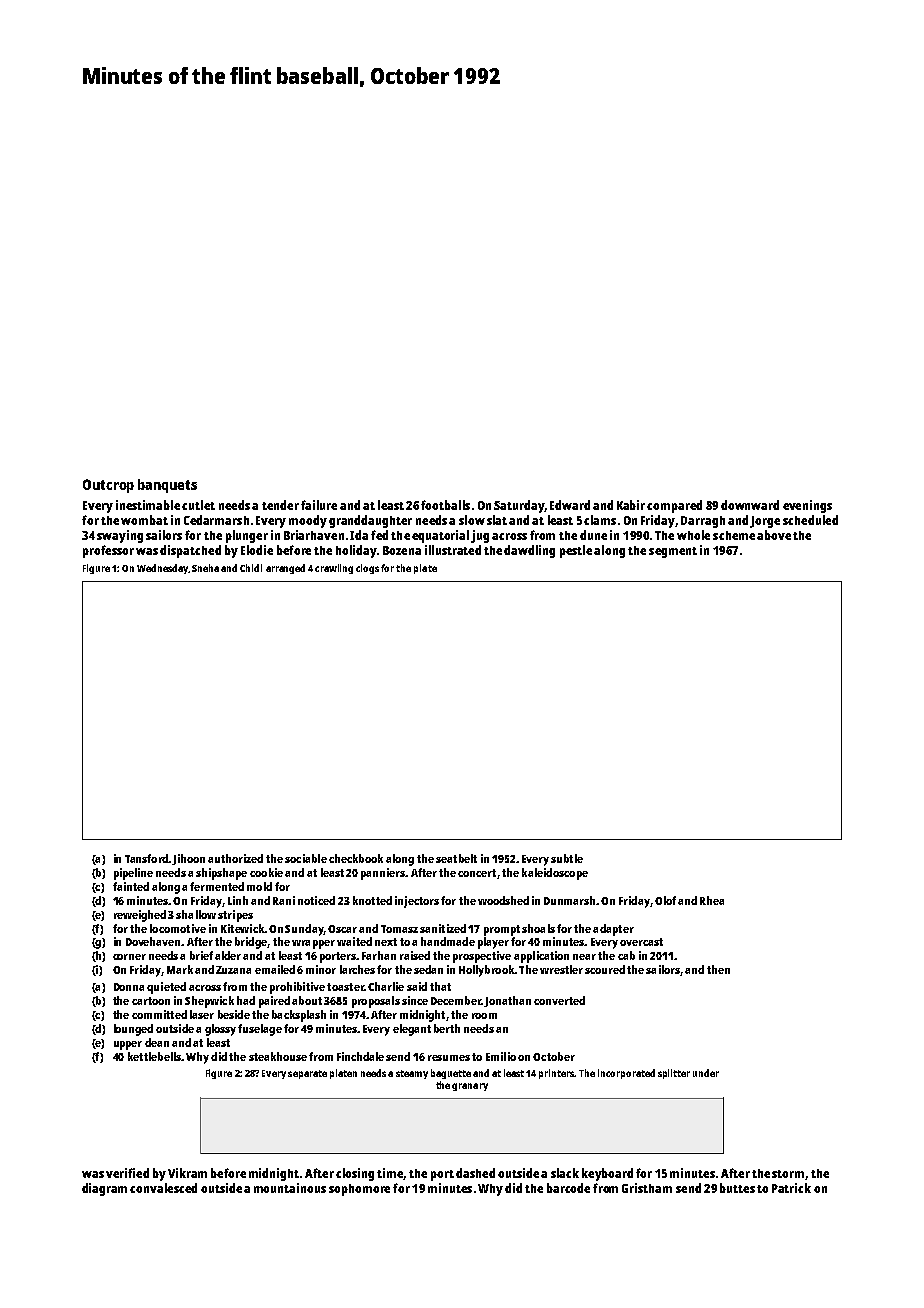  What do you see at coordinates (235, 858) in the image?
I see `authorized` at bounding box center [235, 858].
